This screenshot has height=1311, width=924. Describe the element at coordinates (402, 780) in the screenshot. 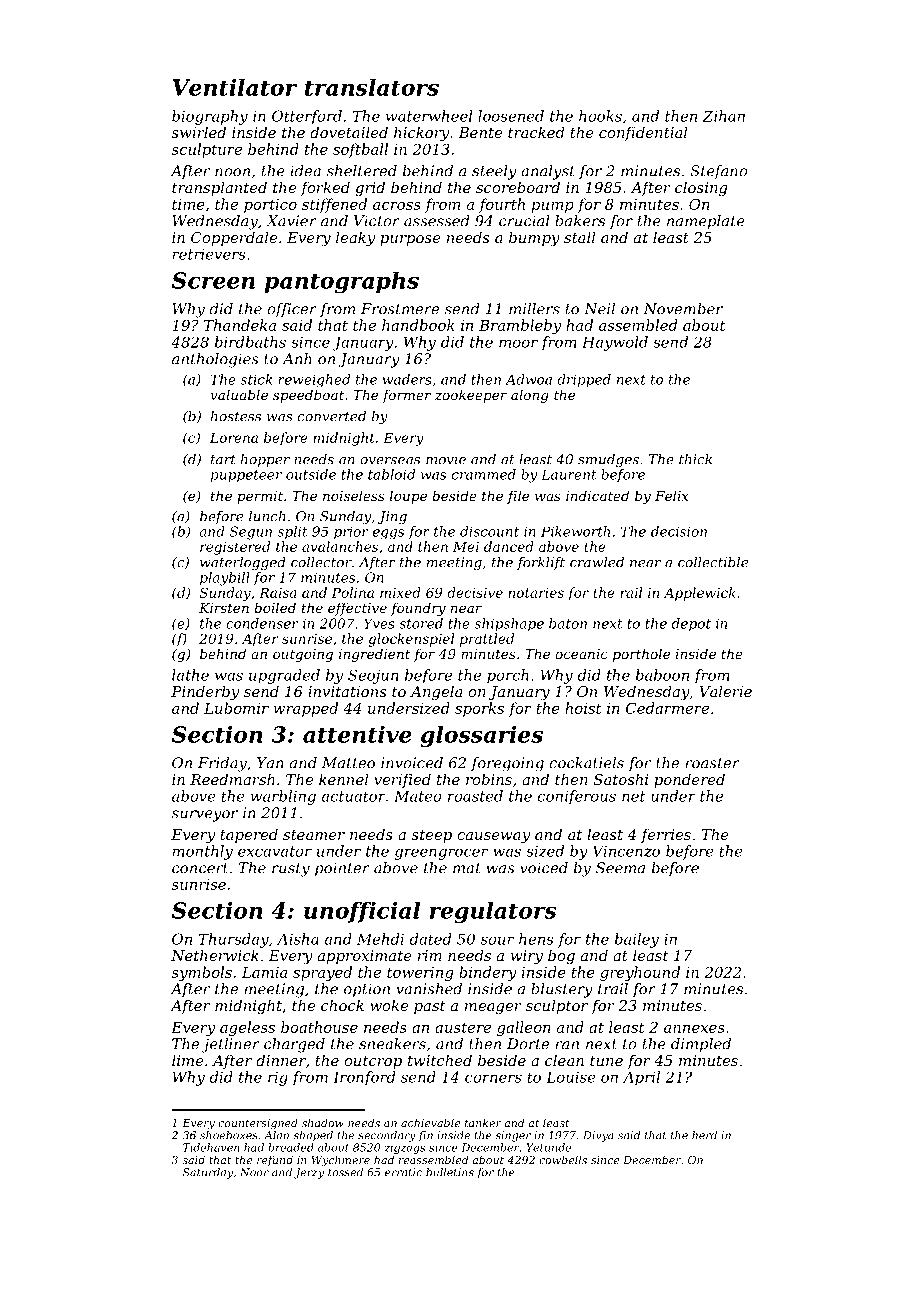

I see `verified` at that location.
